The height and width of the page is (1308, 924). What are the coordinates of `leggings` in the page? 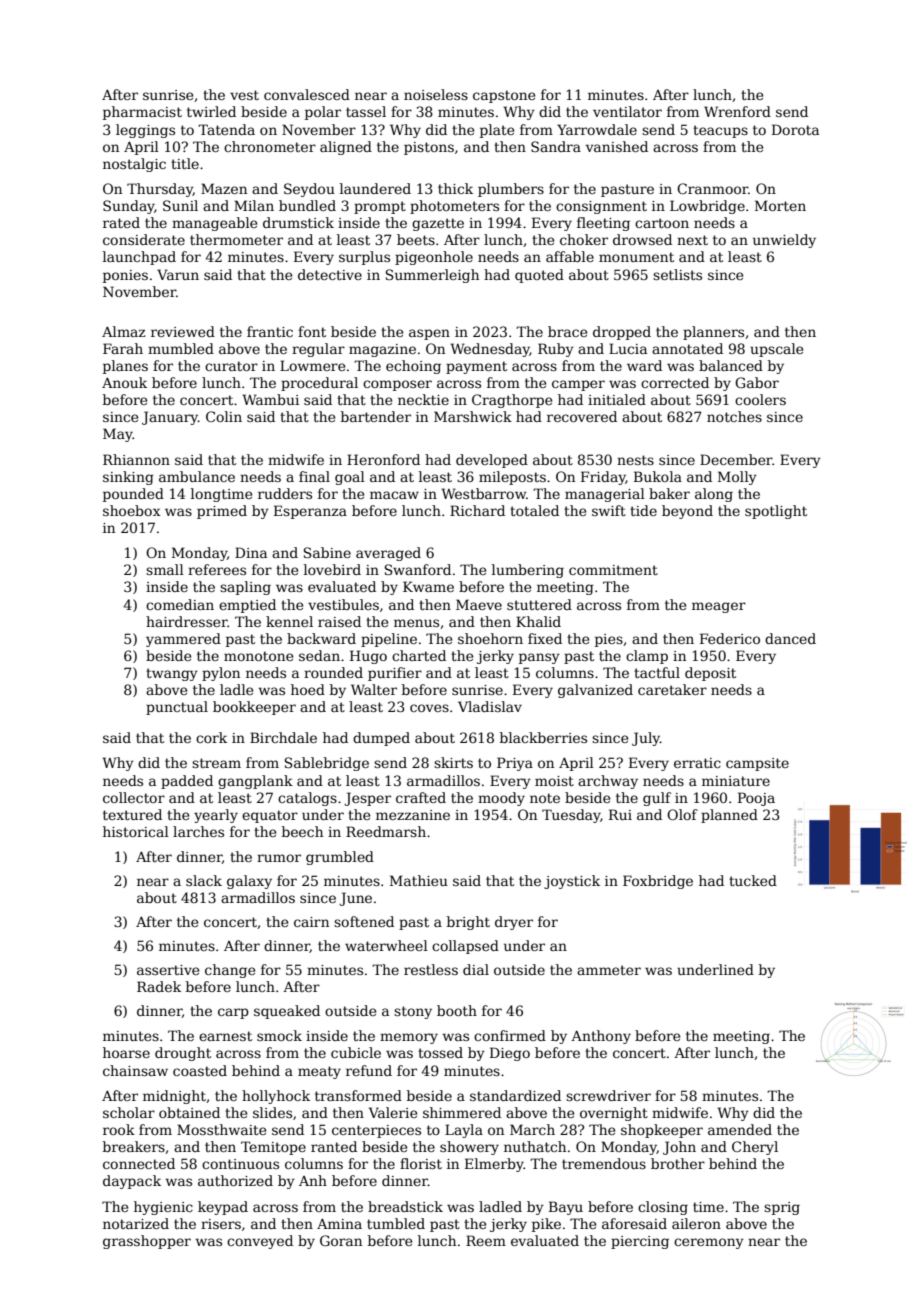 It's located at (145, 131).
